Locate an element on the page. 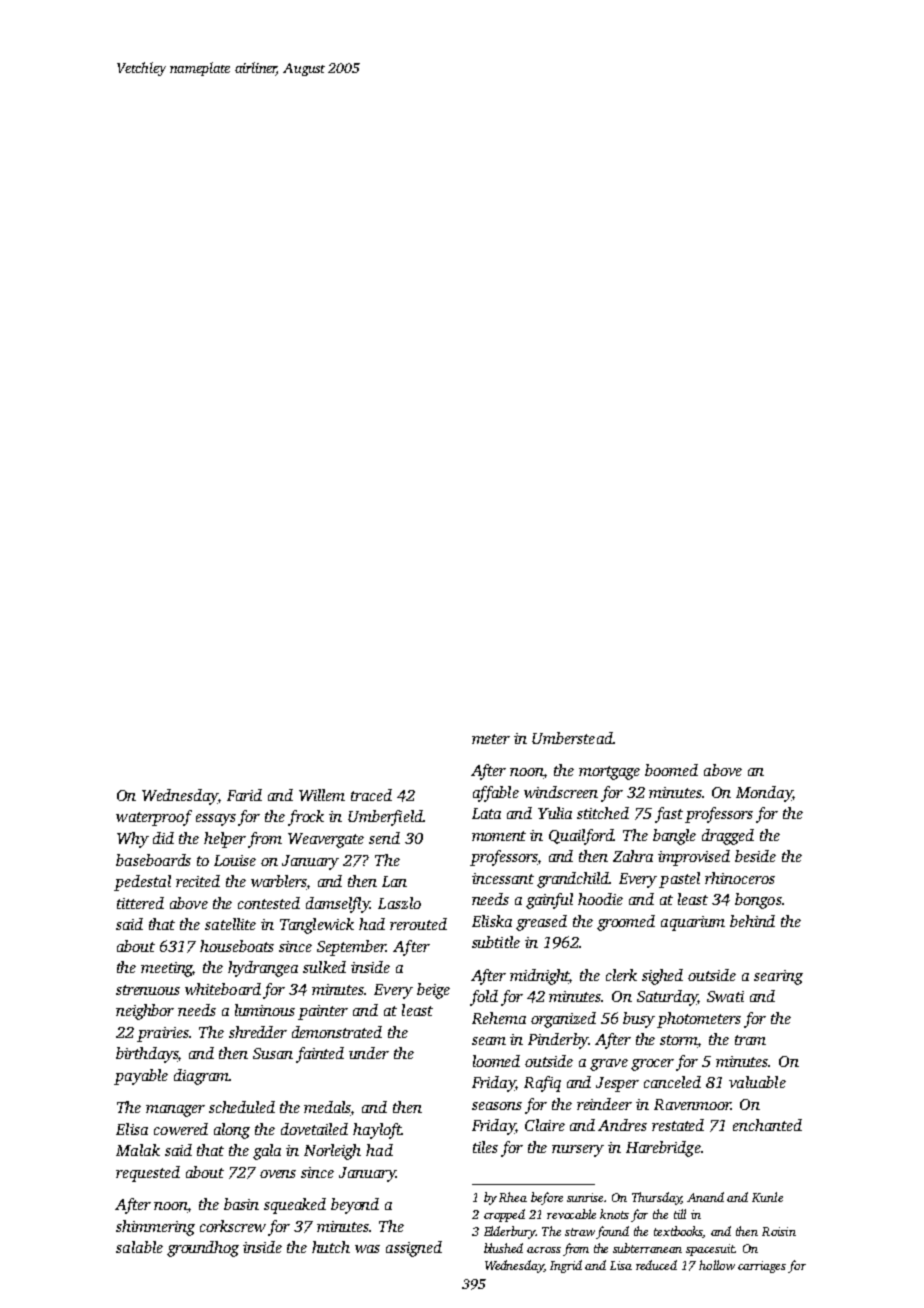 The image size is (924, 1308). scheduled is located at coordinates (242, 1107).
